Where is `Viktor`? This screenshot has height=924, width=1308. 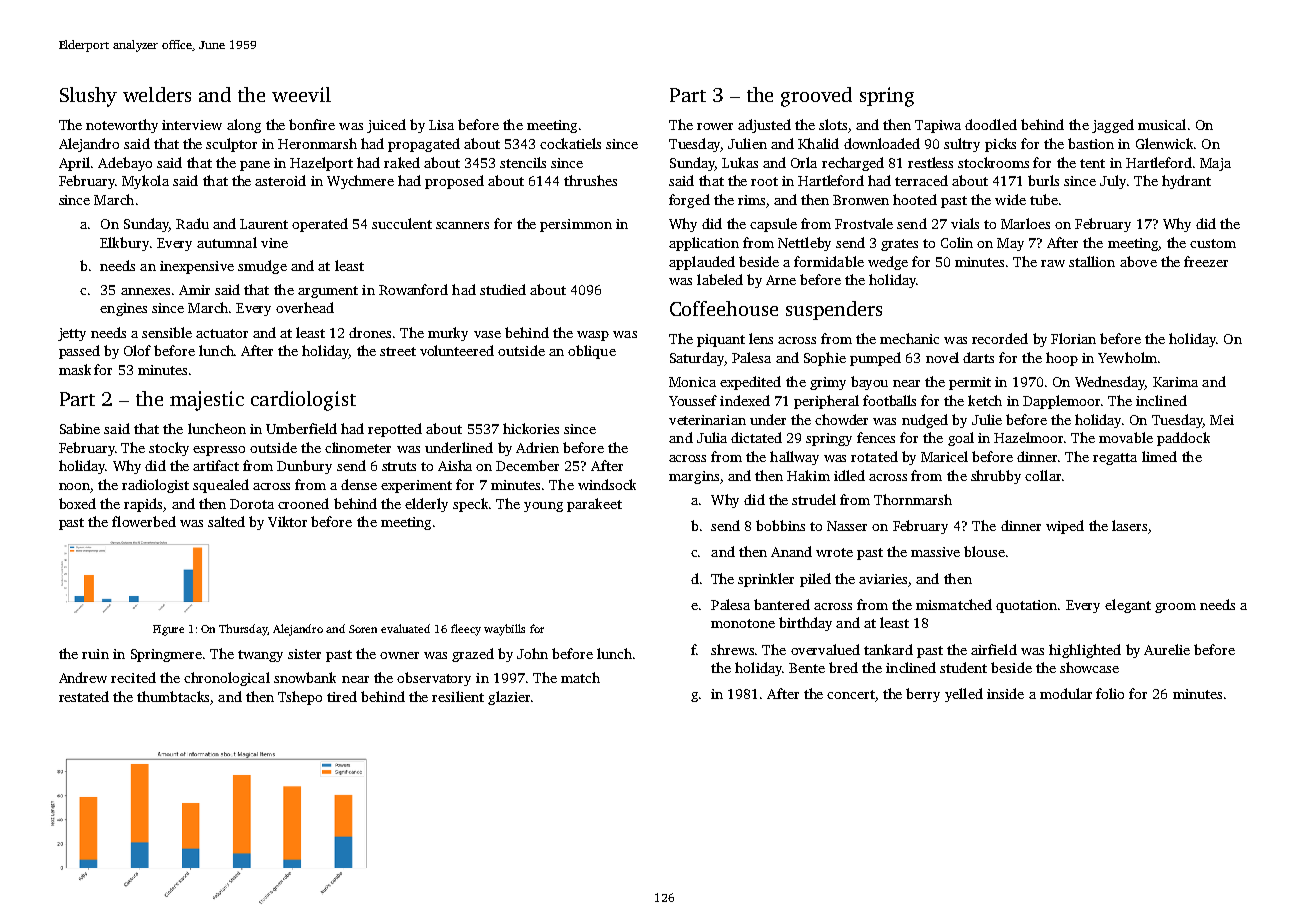
Viktor is located at coordinates (287, 521).
